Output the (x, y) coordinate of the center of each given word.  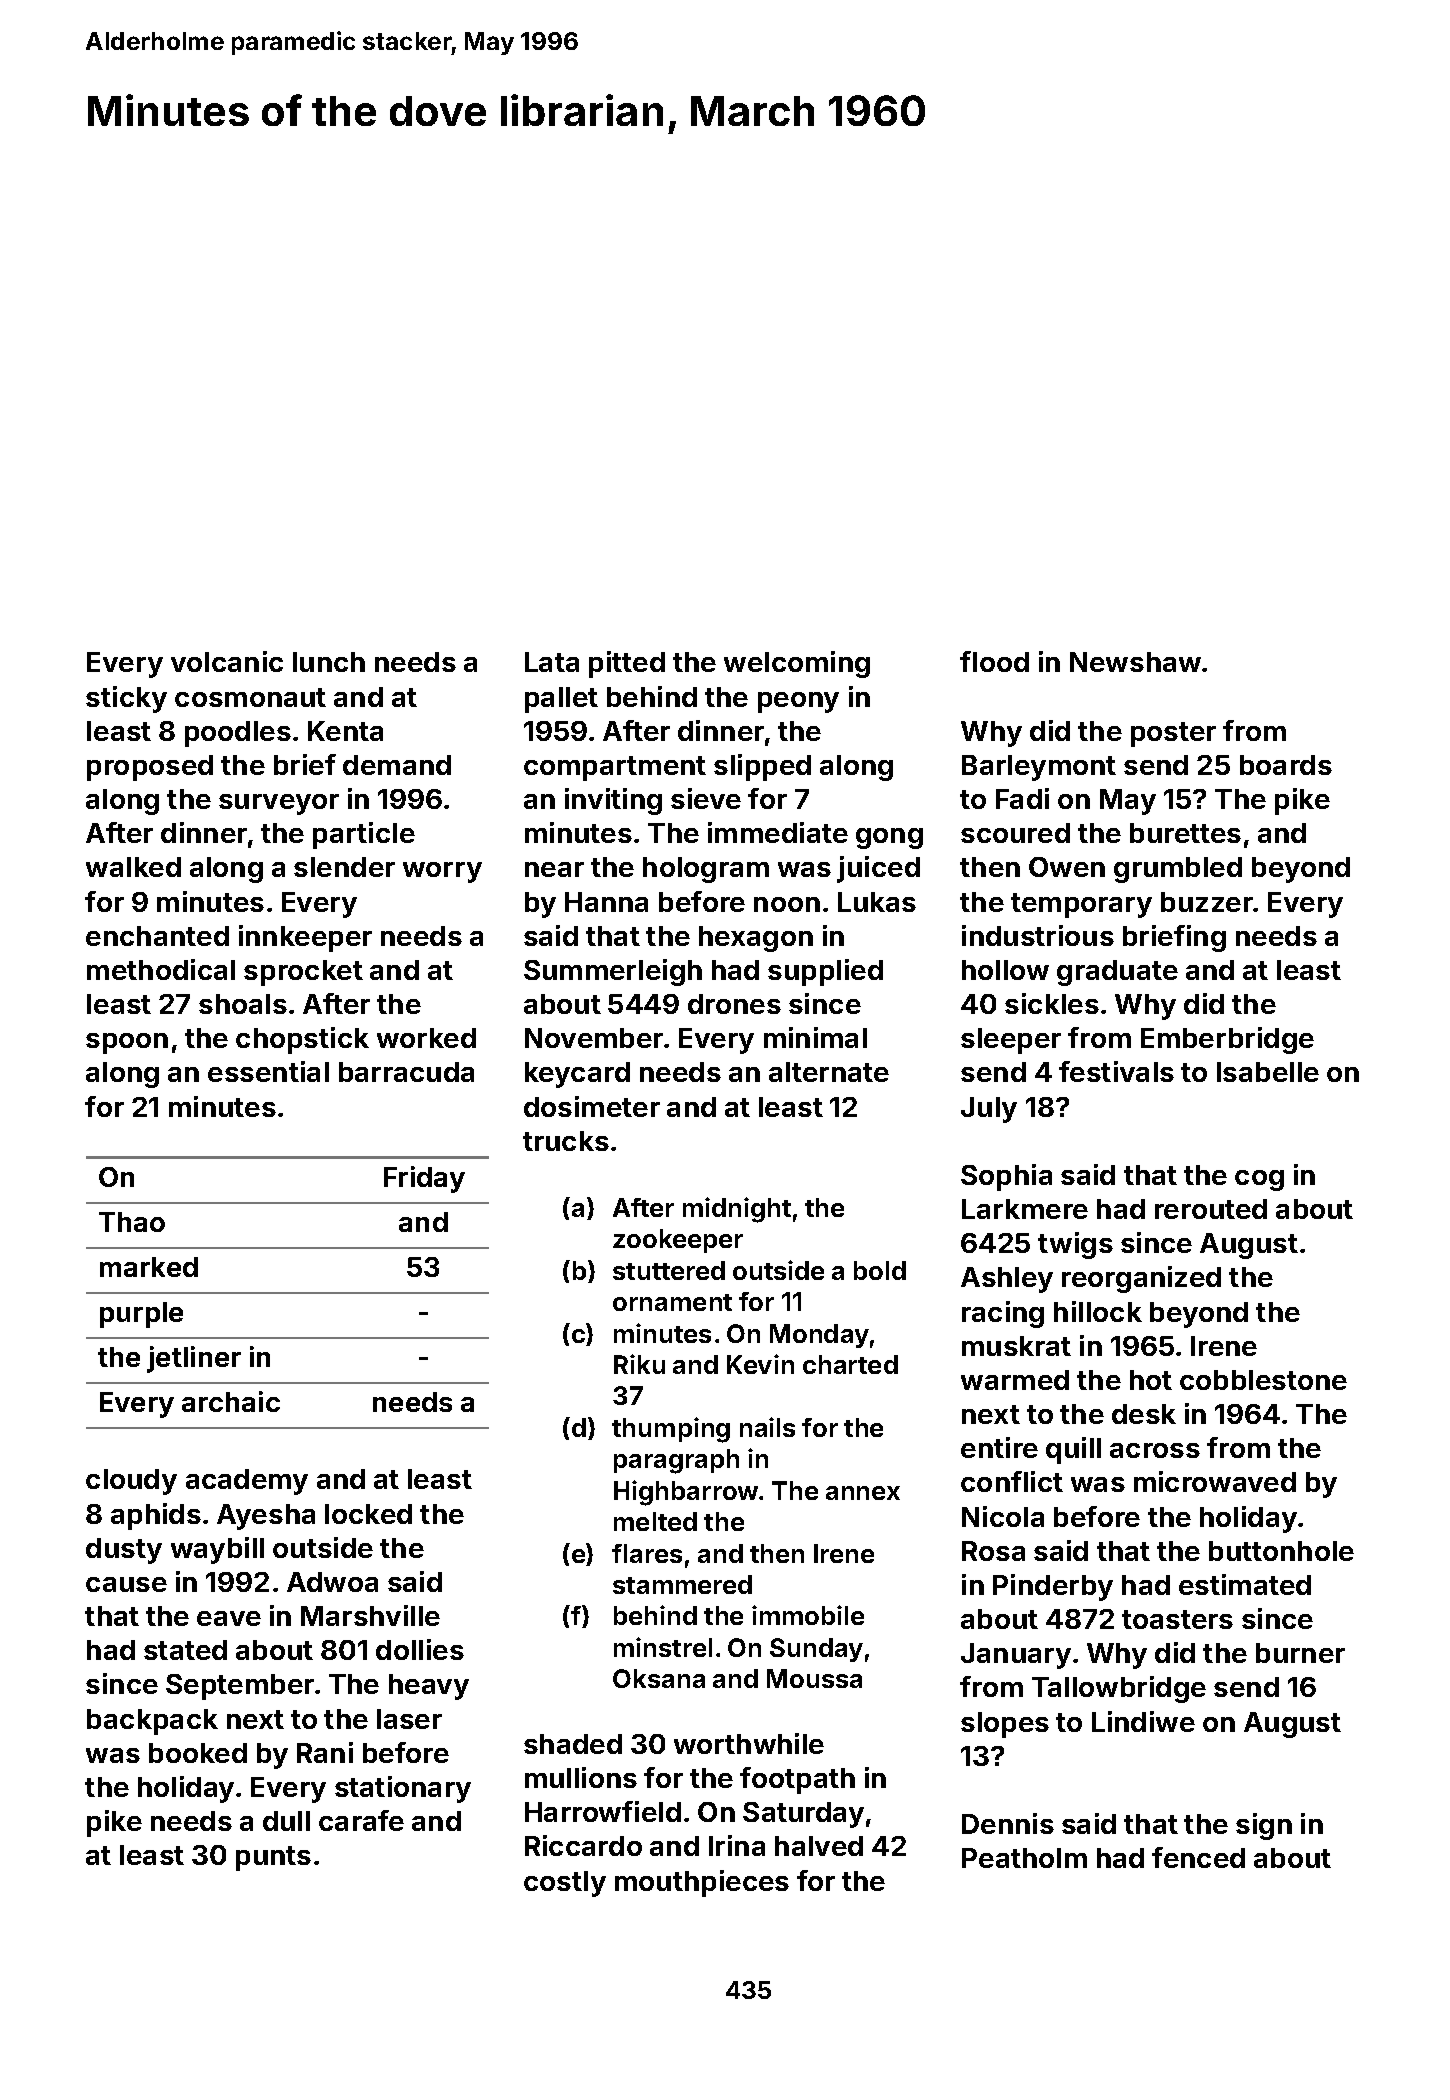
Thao (132, 1222)
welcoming (797, 664)
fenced (1198, 1857)
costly (565, 1884)
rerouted (1211, 1209)
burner (1300, 1653)
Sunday (816, 1650)
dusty (124, 1551)
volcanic (227, 661)
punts (273, 1858)
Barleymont (1039, 768)
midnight (737, 1210)
